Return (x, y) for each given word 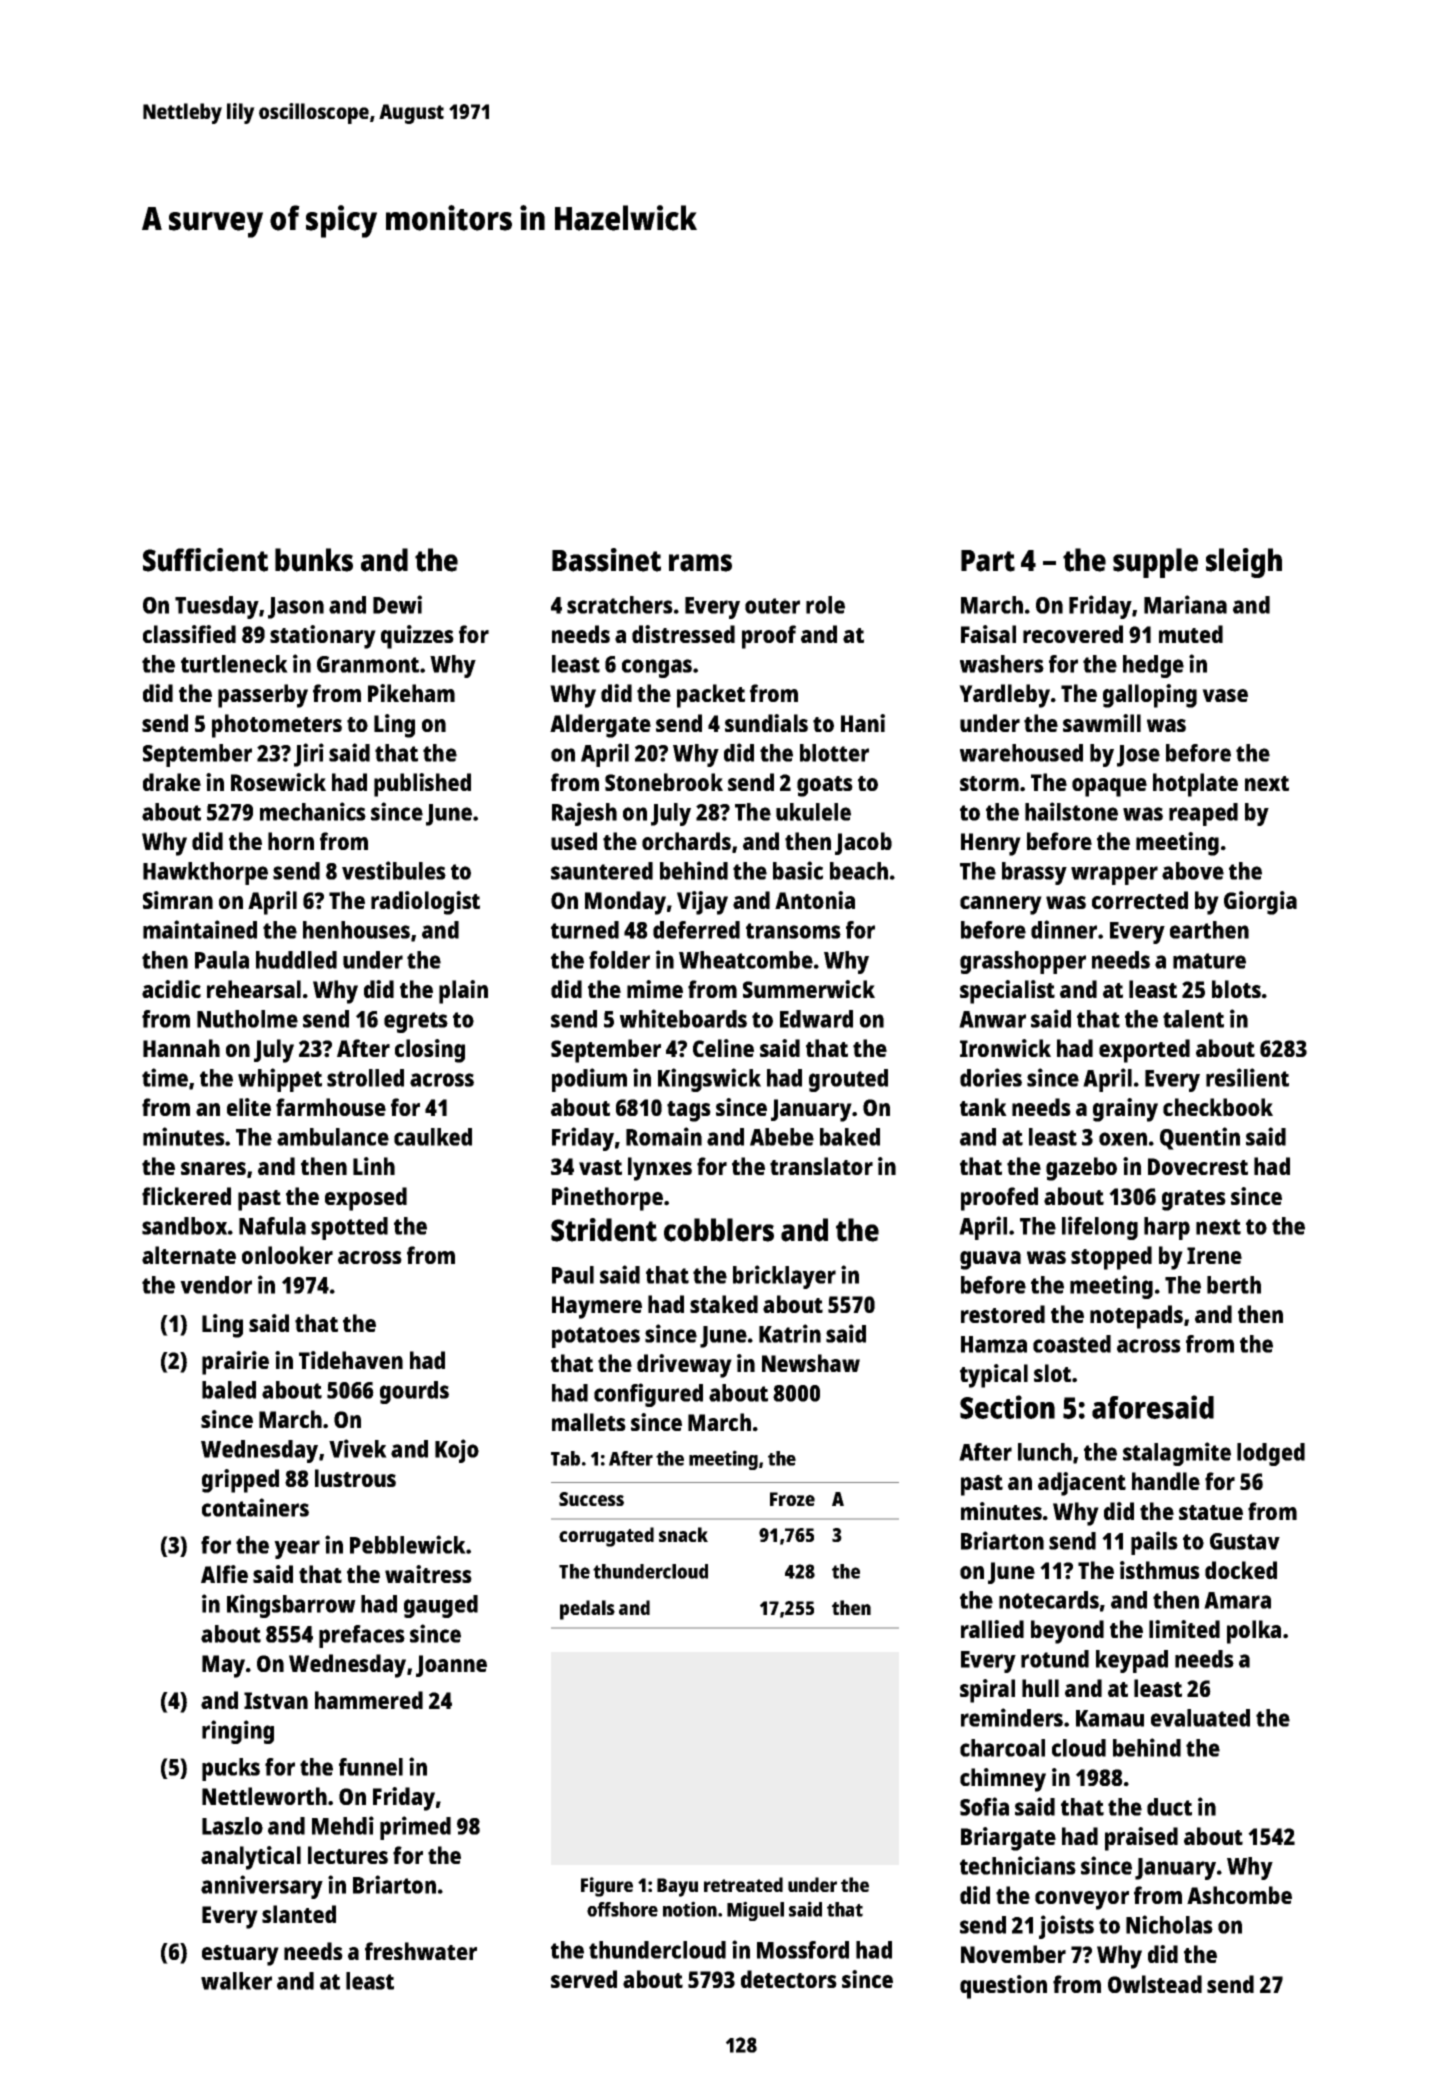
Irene (1214, 1255)
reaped (1203, 814)
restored (1003, 1314)
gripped (240, 1481)
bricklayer (784, 1277)
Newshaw (811, 1363)
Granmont (368, 664)
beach (859, 871)
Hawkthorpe (205, 873)
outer (772, 606)
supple (1155, 563)
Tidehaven (351, 1360)
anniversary (262, 1887)
